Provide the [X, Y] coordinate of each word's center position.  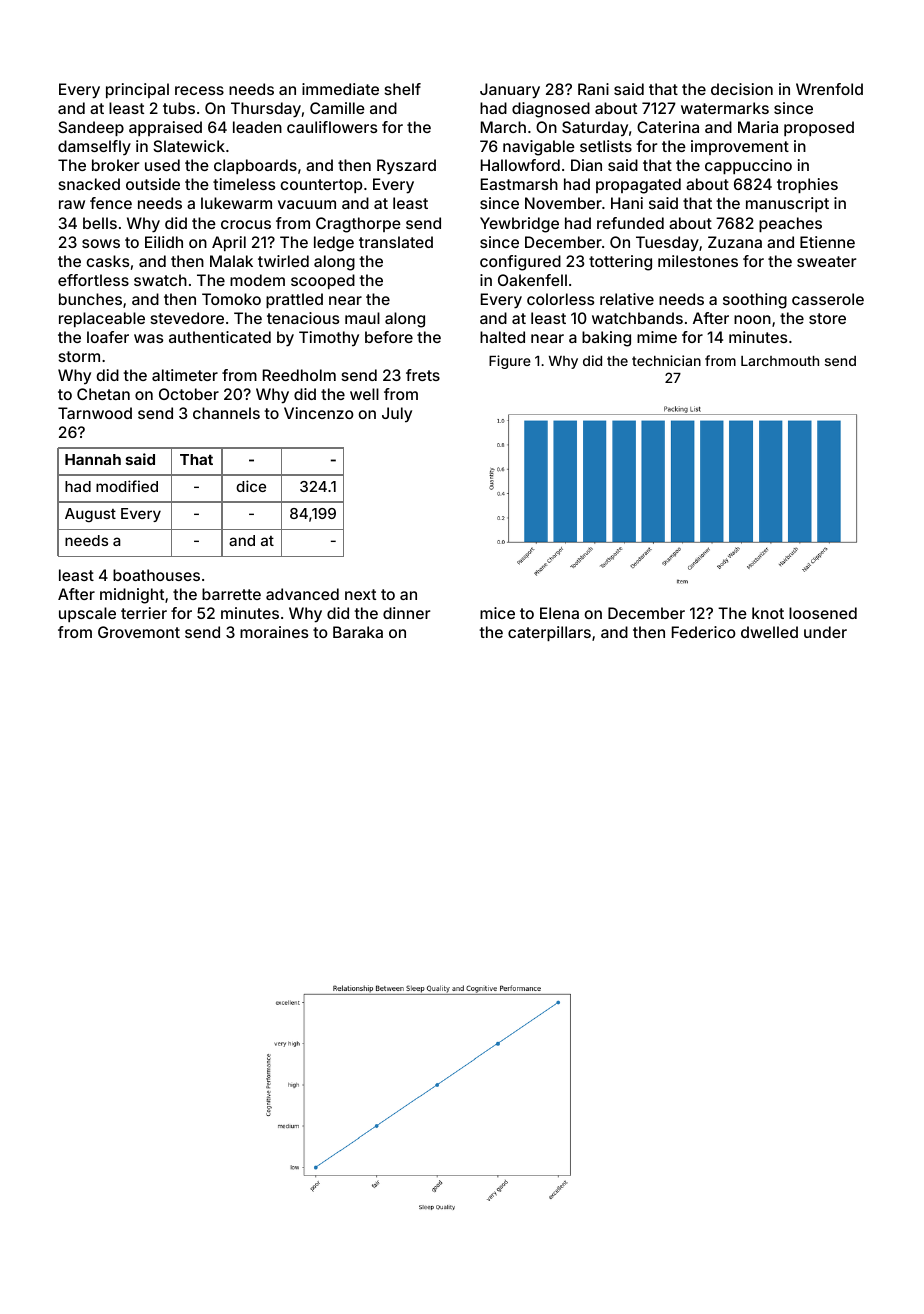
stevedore [187, 318]
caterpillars [549, 633]
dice [251, 486]
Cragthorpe [358, 225]
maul [362, 318]
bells [100, 223]
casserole [828, 299]
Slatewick [189, 146]
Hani [627, 203]
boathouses [156, 575]
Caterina [668, 127]
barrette [231, 594]
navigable [539, 148]
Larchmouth [780, 361]
